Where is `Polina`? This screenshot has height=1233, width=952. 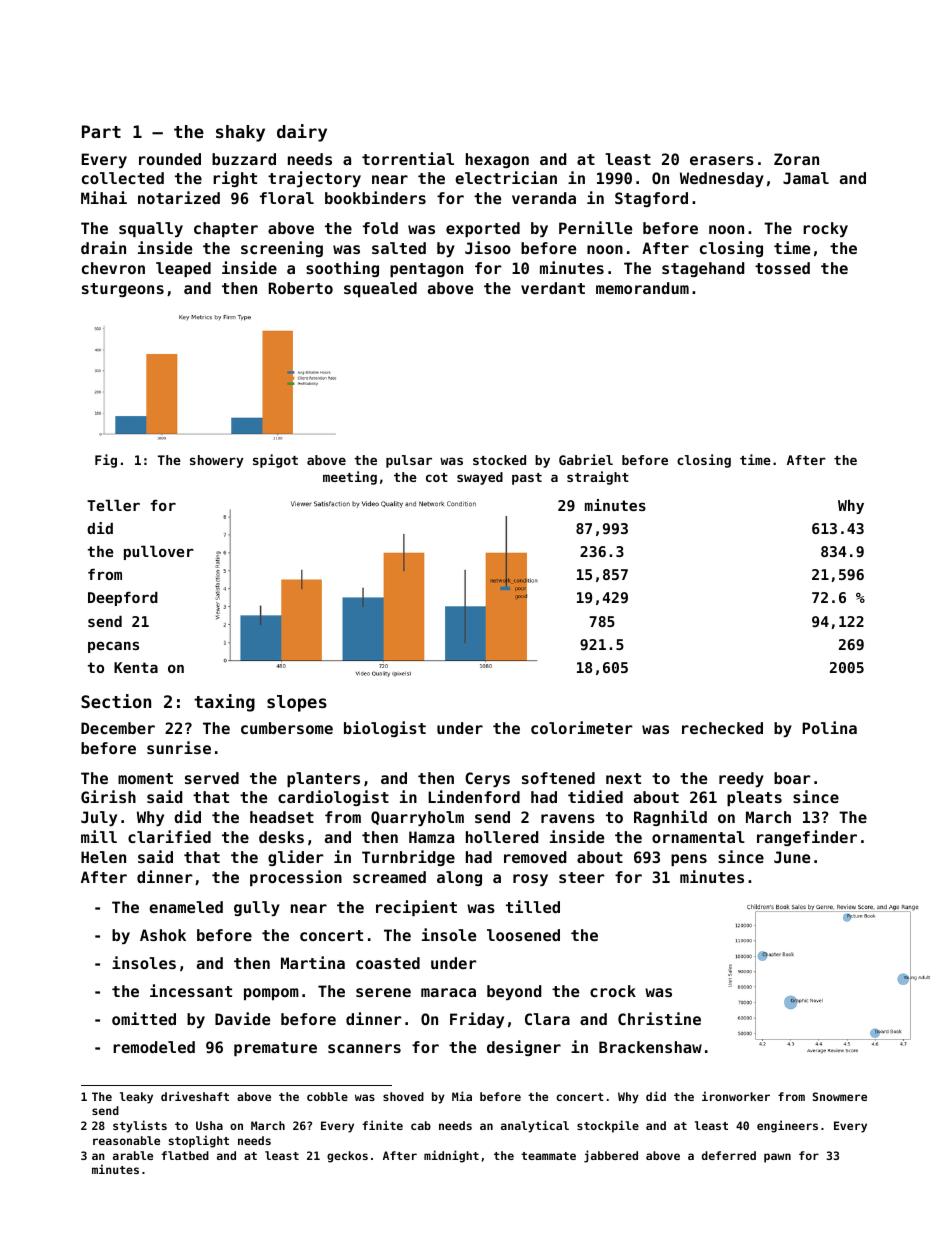
Polina is located at coordinates (829, 727).
